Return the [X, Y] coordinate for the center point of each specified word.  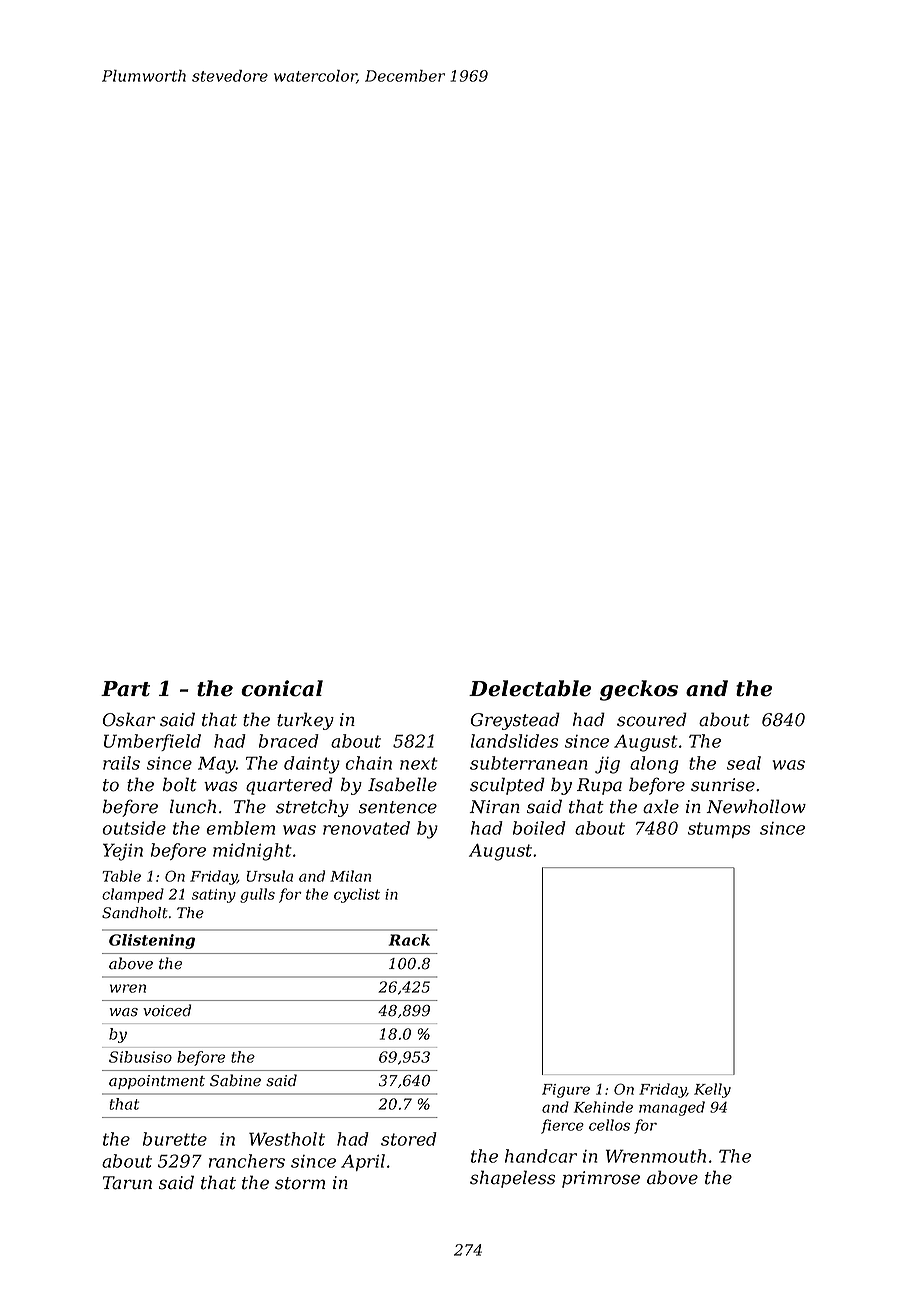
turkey [305, 721]
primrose [601, 1179]
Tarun [127, 1183]
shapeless [512, 1179]
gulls [257, 895]
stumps [719, 830]
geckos [639, 690]
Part [125, 689]
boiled [539, 828]
